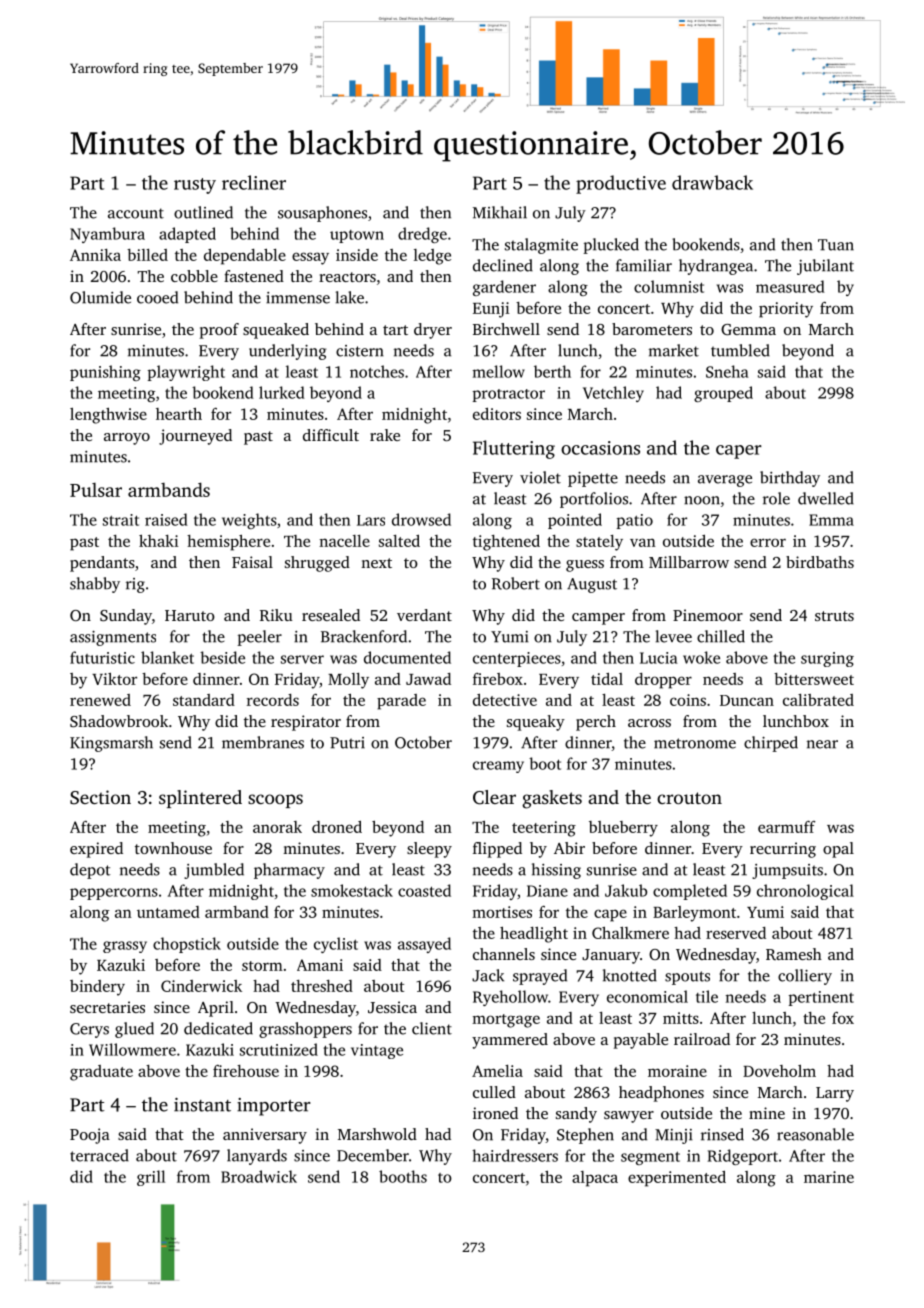  I want to click on grill, so click(151, 1178).
